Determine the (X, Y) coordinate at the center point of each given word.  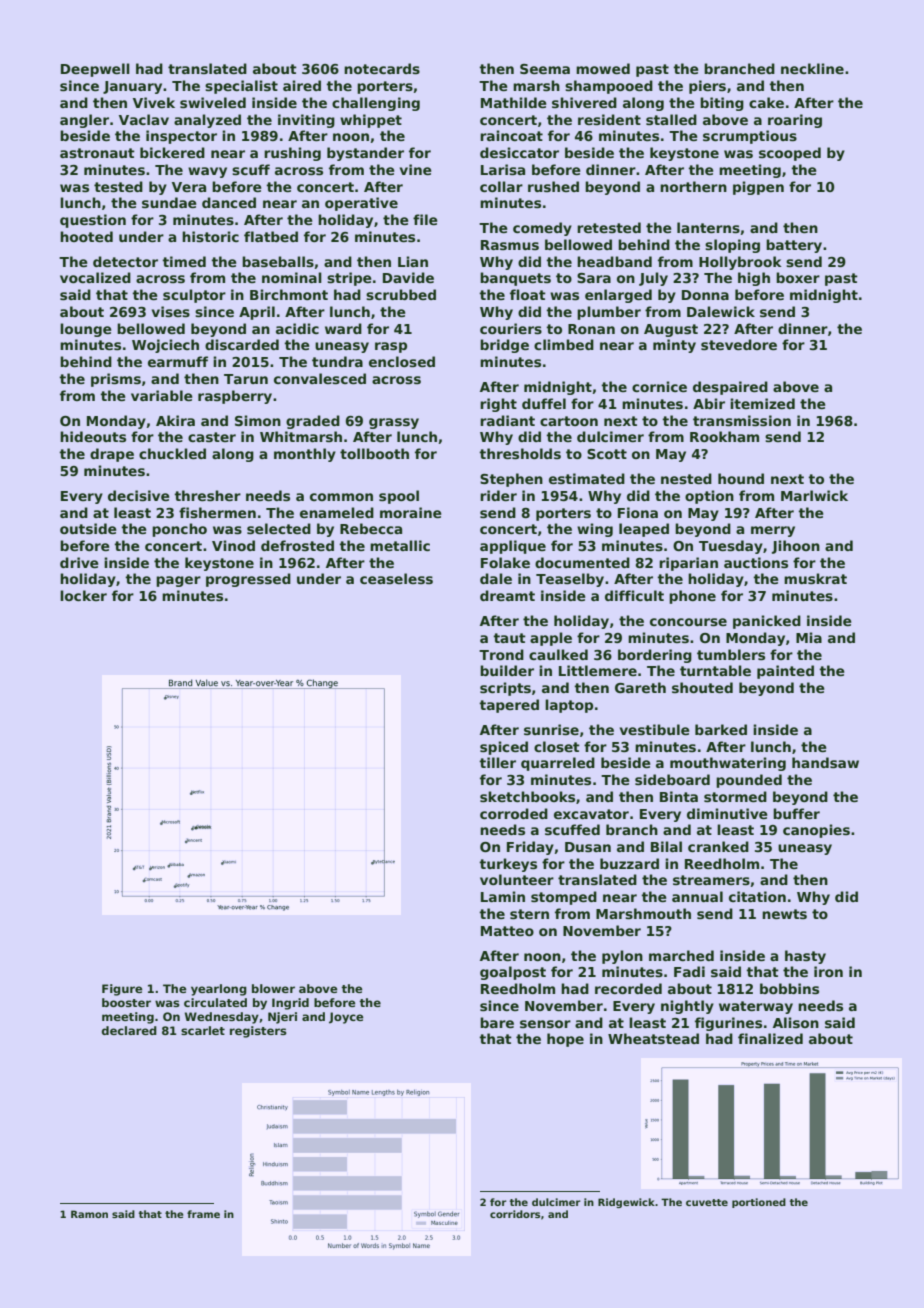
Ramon (89, 1214)
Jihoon (796, 547)
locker (83, 595)
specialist (241, 87)
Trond (501, 654)
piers (707, 87)
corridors (515, 1214)
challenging (376, 104)
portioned (759, 1203)
